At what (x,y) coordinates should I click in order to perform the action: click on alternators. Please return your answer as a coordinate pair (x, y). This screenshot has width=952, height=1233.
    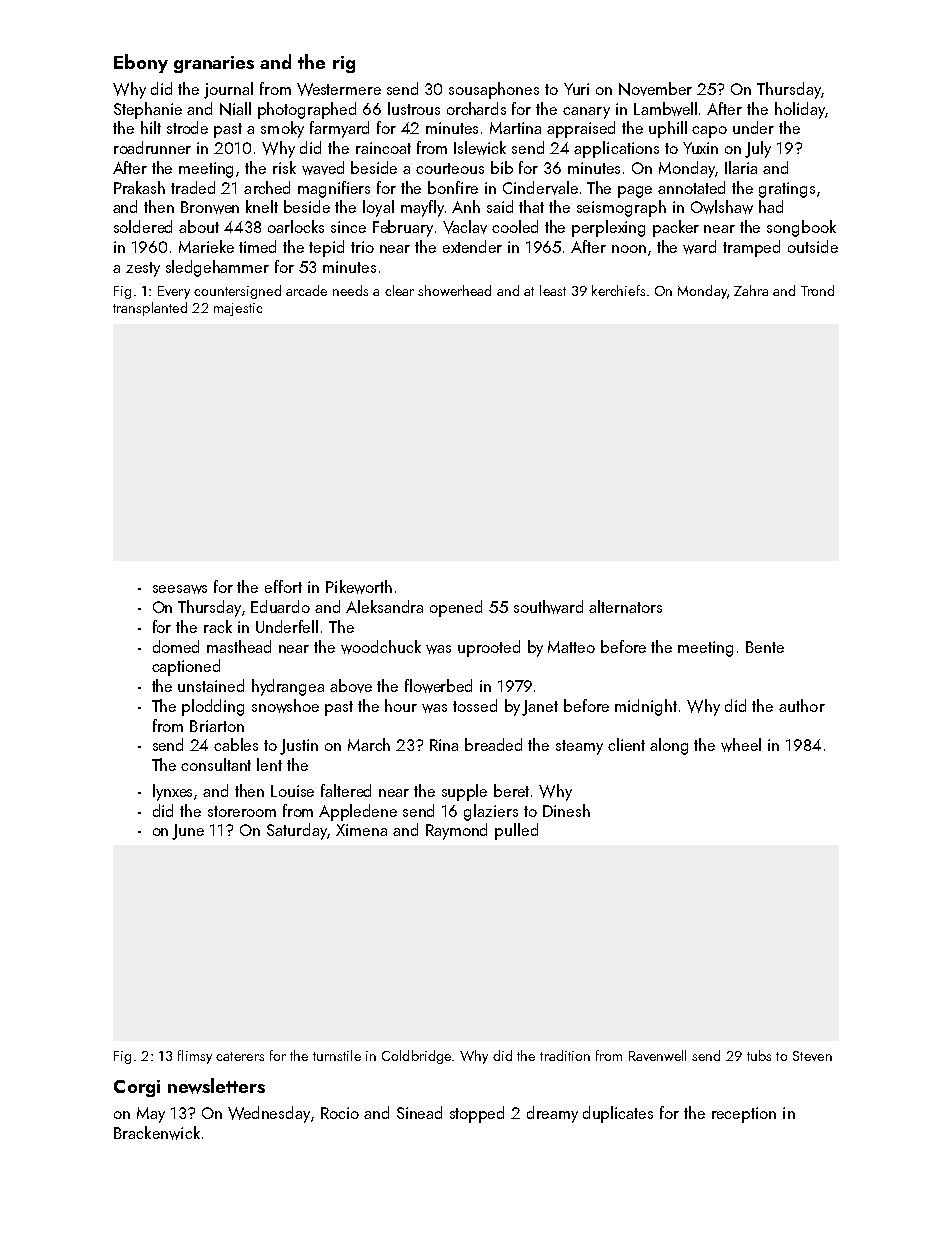
    Looking at the image, I should click on (625, 606).
